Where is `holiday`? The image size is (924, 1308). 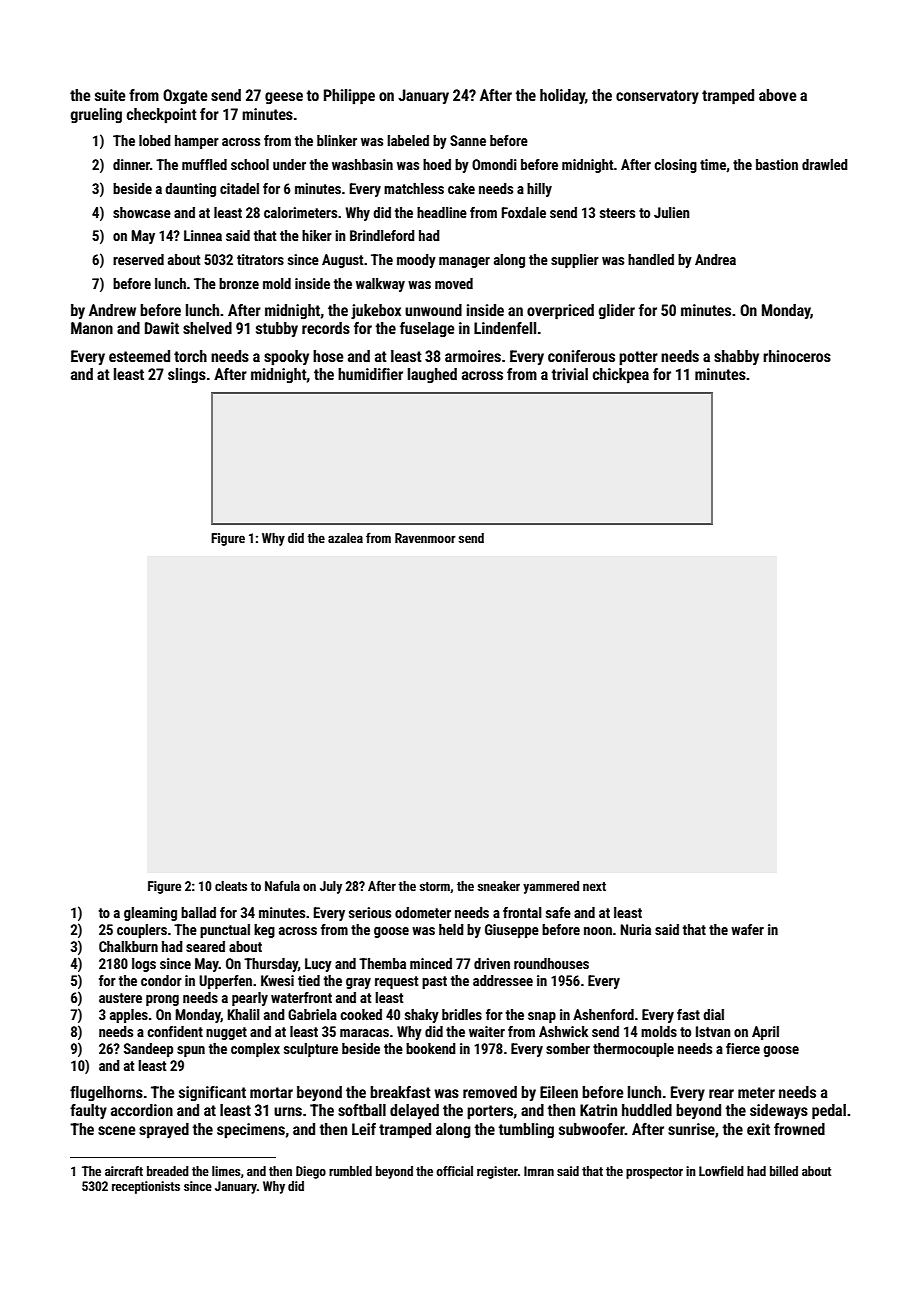
holiday is located at coordinates (562, 96).
